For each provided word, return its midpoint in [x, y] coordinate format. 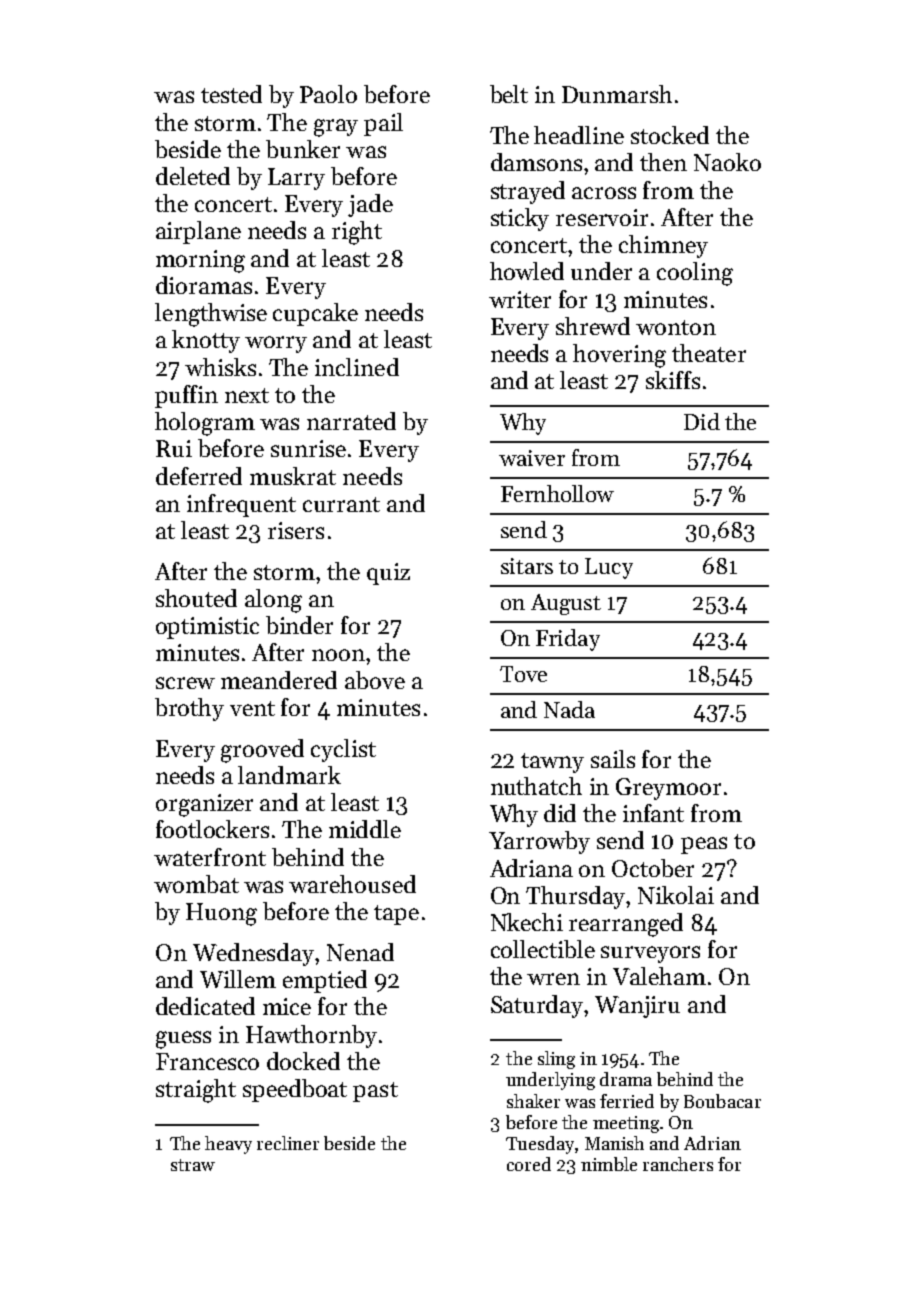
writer [520, 299]
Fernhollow [557, 493]
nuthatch [536, 786]
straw [193, 1165]
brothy [189, 709]
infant [653, 813]
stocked [670, 135]
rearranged [626, 925]
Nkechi [527, 922]
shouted [196, 598]
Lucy [609, 568]
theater [709, 353]
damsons [536, 162]
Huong [221, 914]
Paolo [328, 94]
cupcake [315, 314]
